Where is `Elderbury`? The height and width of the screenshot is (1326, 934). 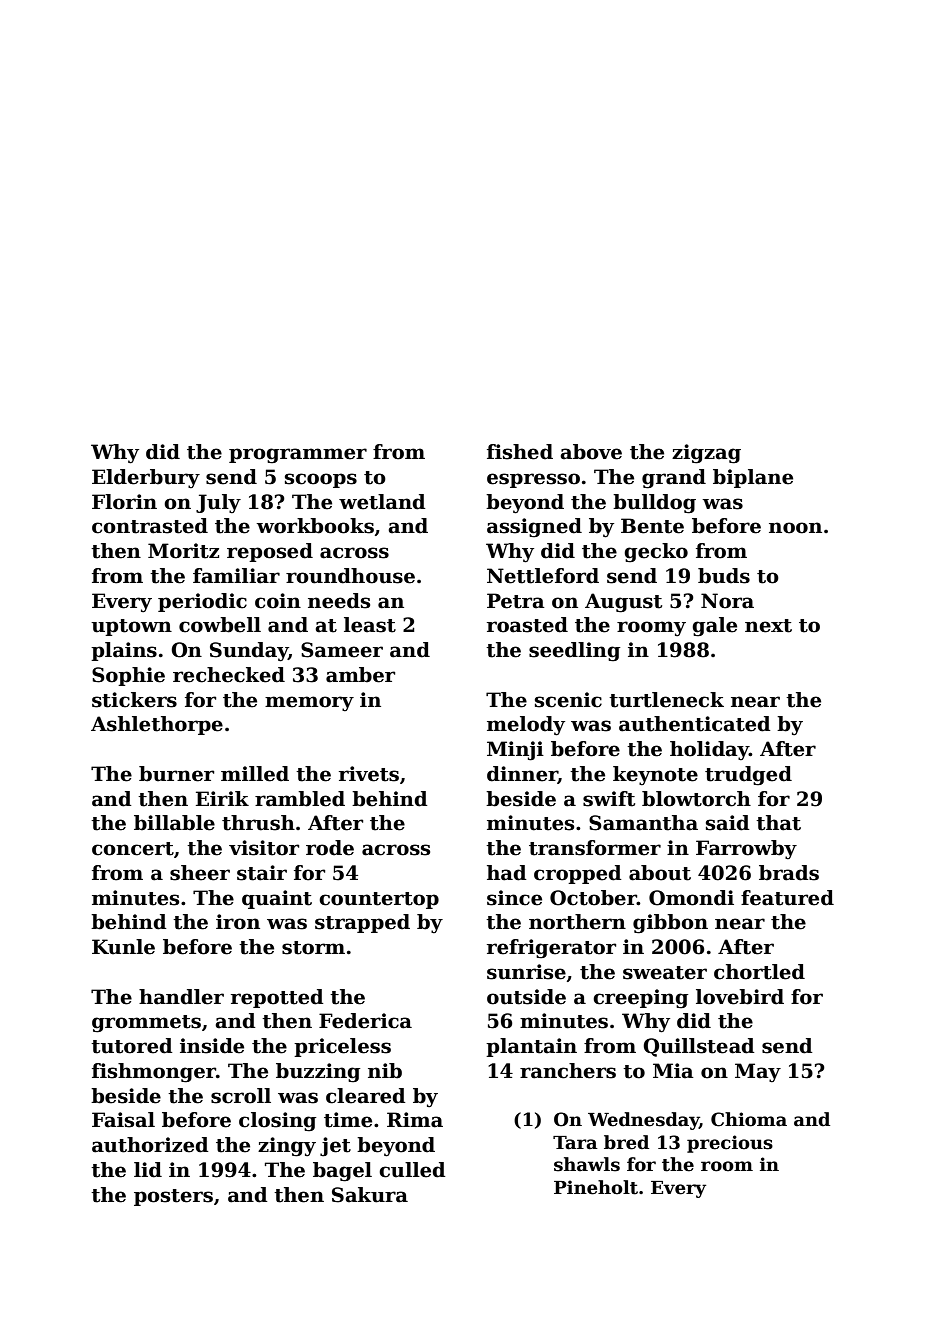 Elderbury is located at coordinates (146, 479).
